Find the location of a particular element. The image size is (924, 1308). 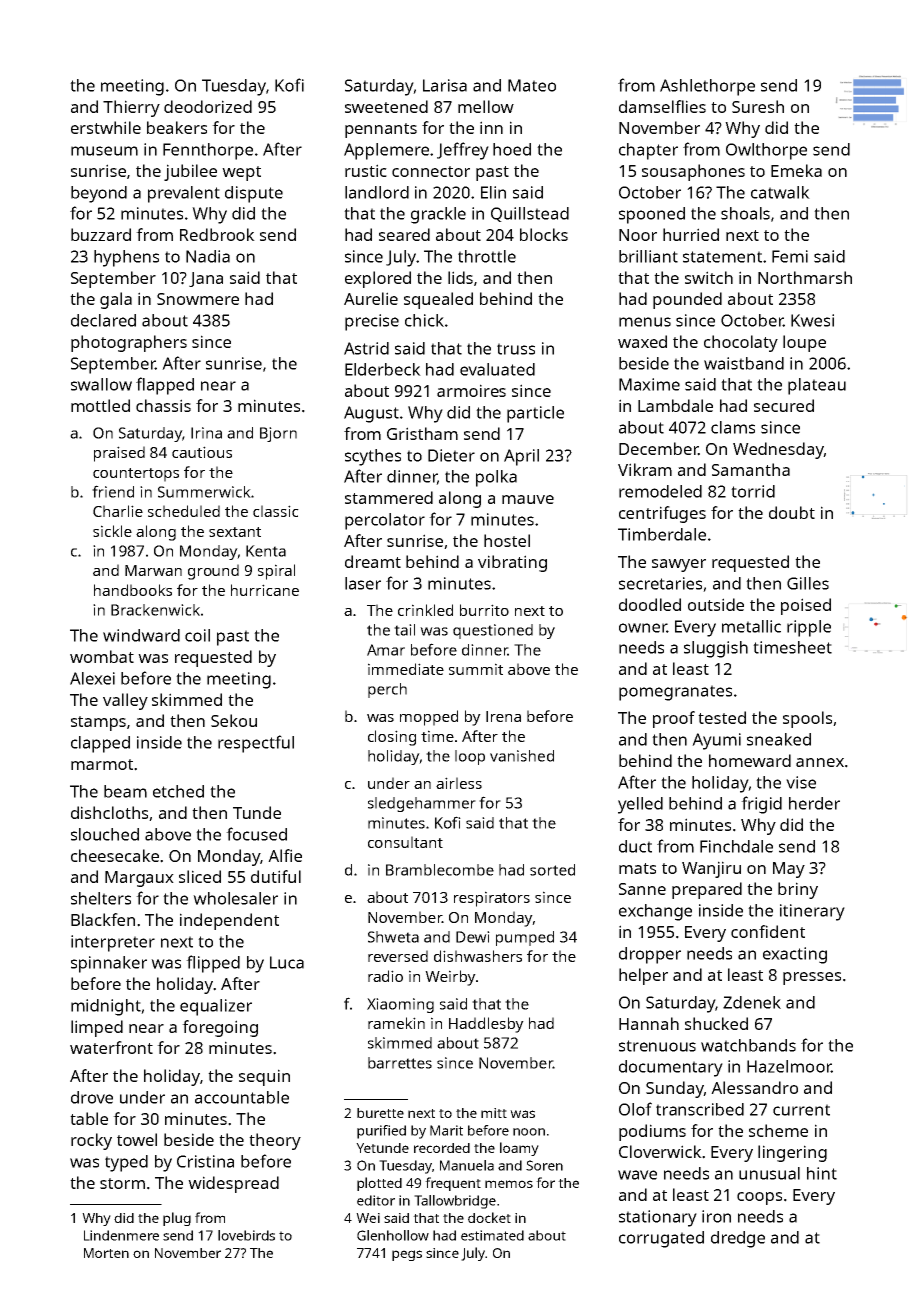

perch is located at coordinates (387, 690).
